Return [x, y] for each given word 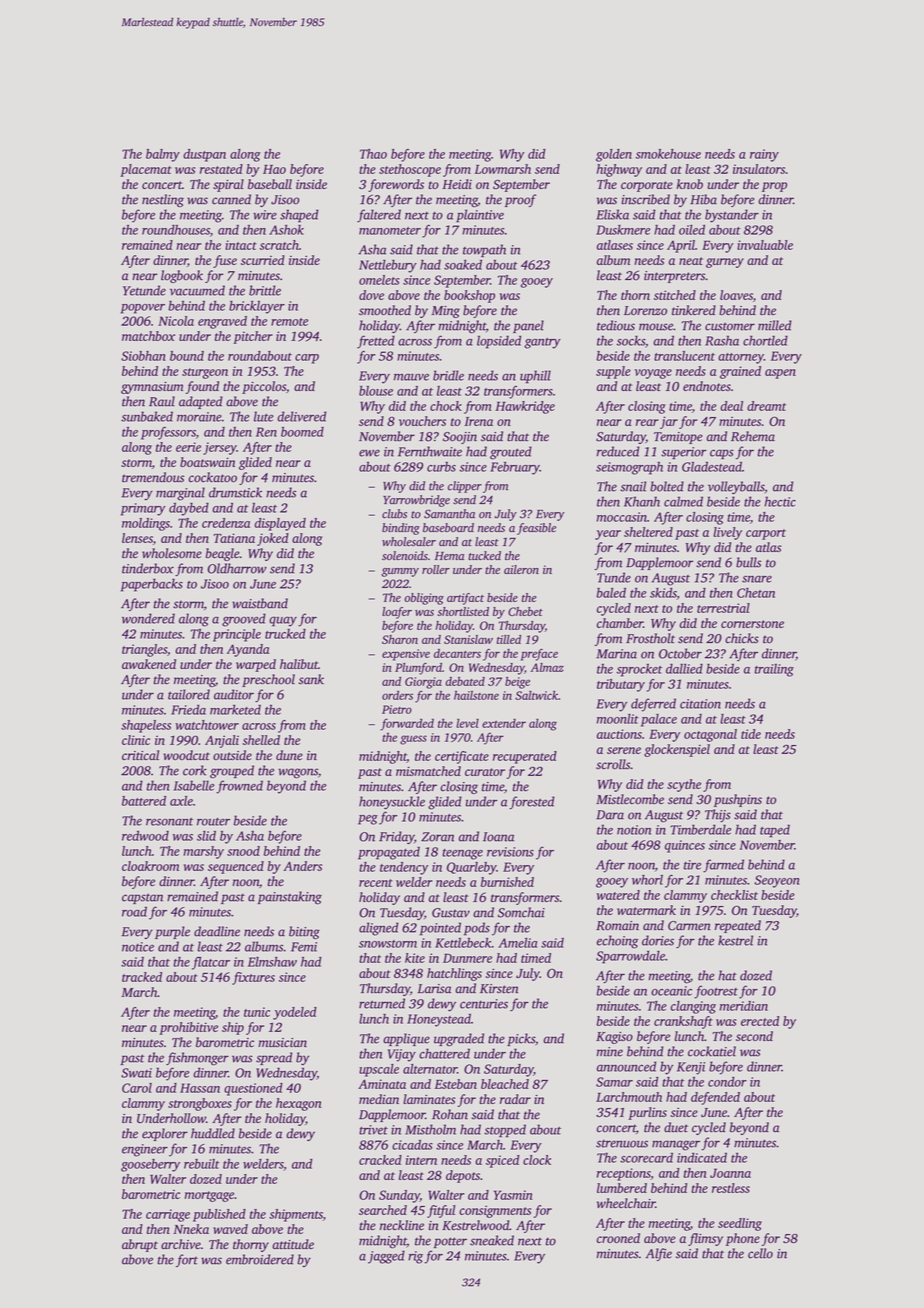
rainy [764, 155]
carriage [168, 1215]
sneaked [492, 1240]
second [754, 1036]
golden [614, 155]
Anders [302, 866]
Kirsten [499, 989]
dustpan [204, 155]
